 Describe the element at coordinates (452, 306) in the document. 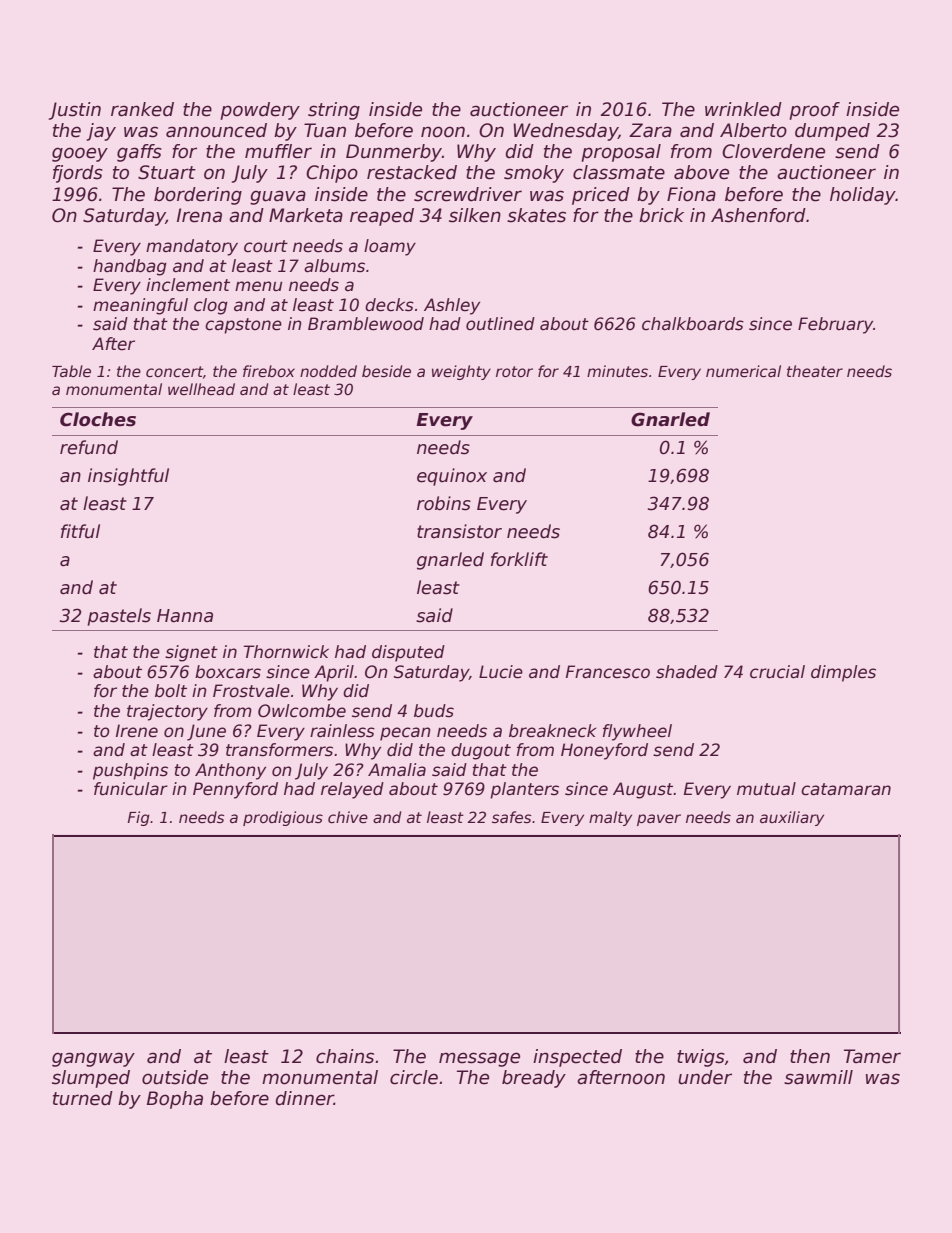

I see `Ashley` at that location.
